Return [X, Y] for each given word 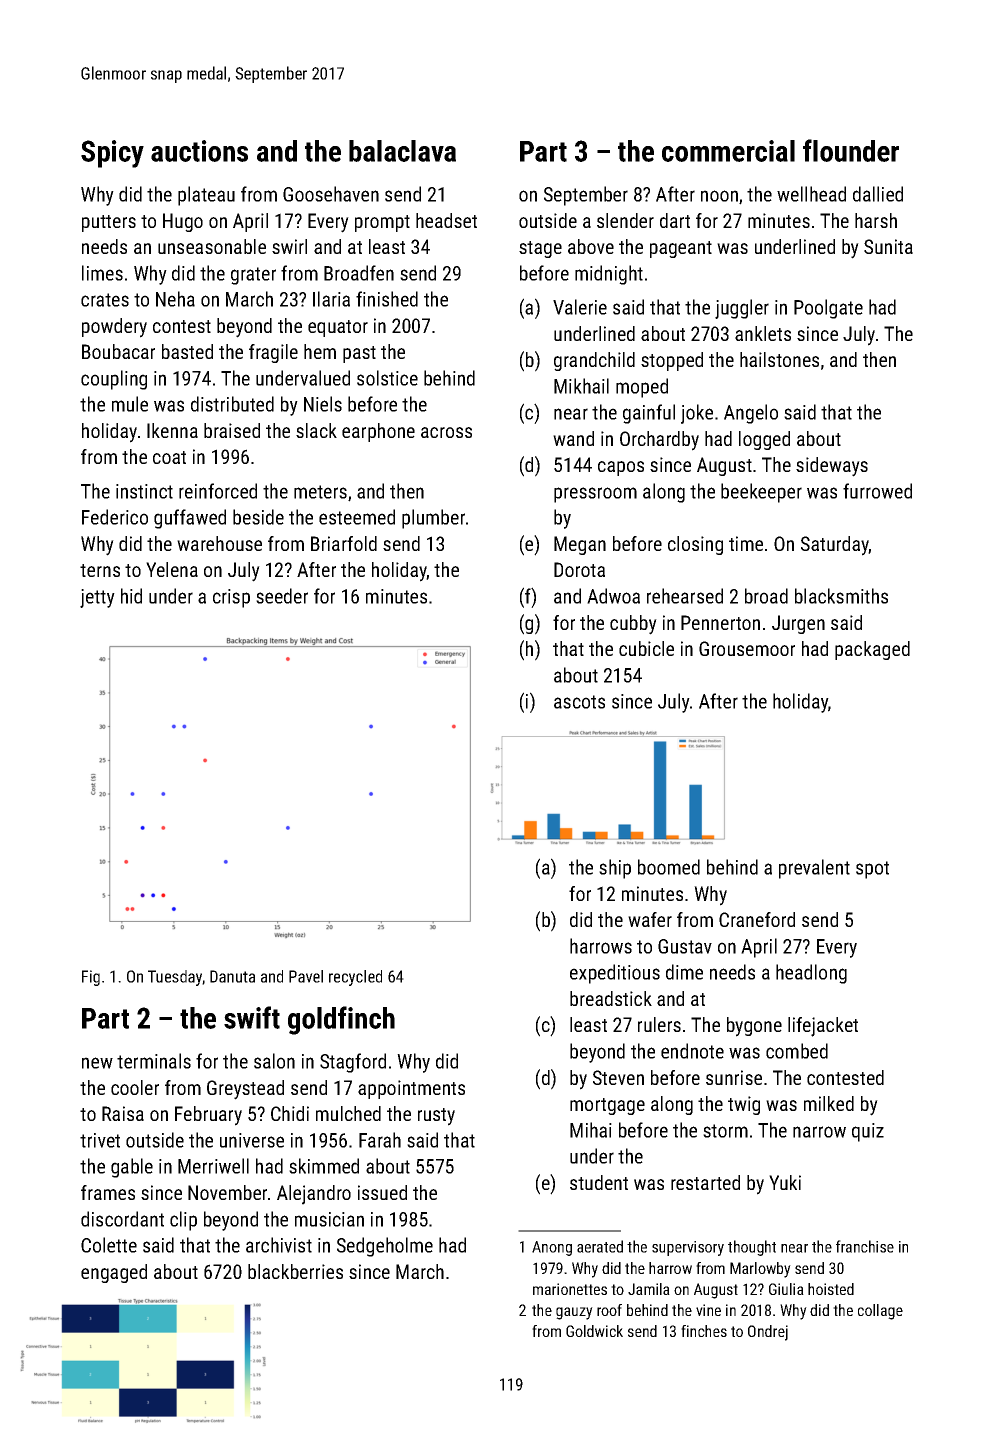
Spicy [112, 154]
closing [695, 545]
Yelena [172, 569]
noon [719, 196]
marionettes [570, 1289]
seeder [282, 596]
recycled [355, 978]
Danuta [232, 976]
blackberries [295, 1271]
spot [872, 870]
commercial [728, 151]
